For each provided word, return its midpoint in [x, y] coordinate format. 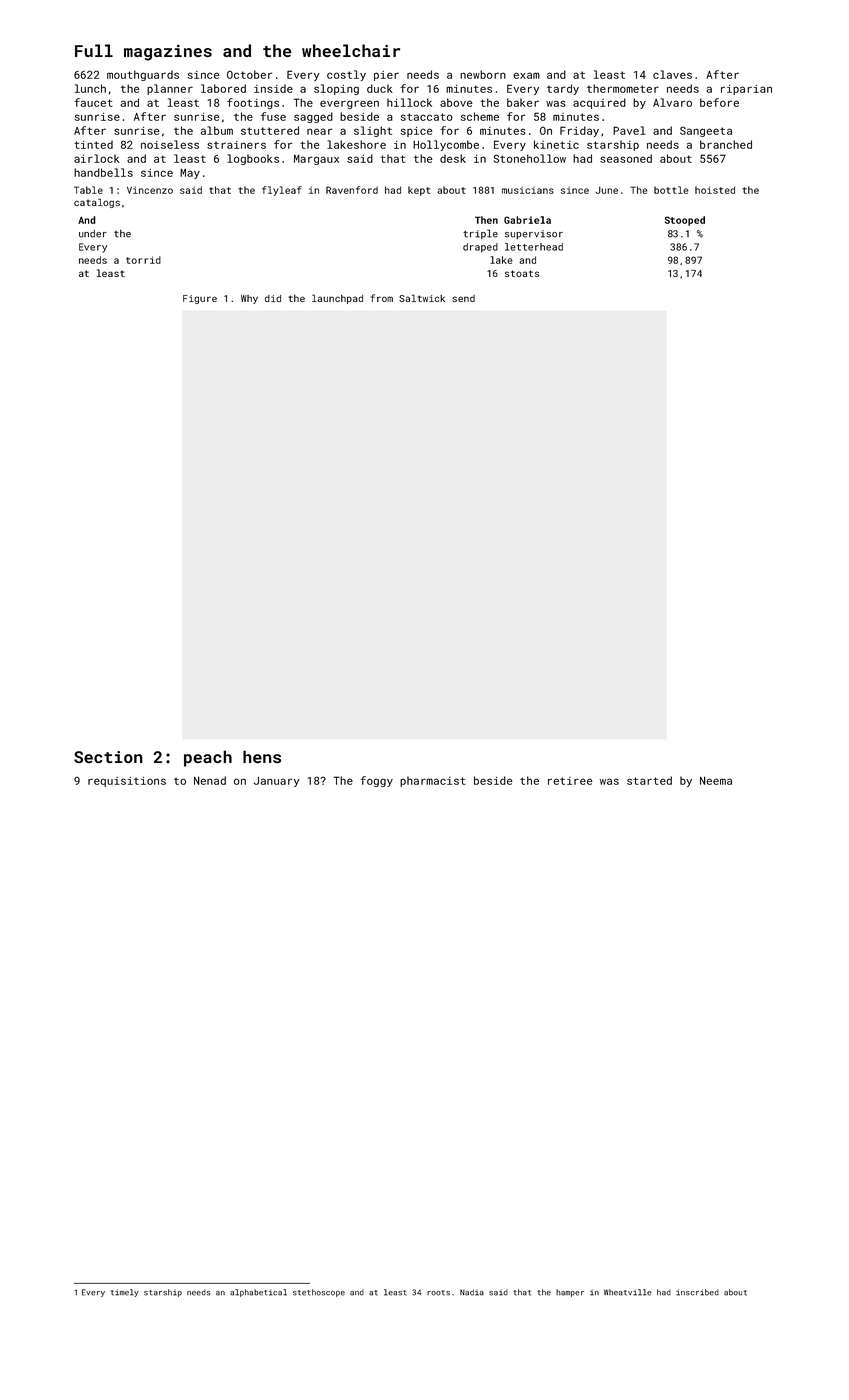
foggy [376, 781]
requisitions [127, 782]
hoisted [715, 190]
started [649, 780]
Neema [716, 780]
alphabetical [258, 1293]
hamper [570, 1293]
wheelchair [351, 50]
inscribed [697, 1292]
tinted [93, 144]
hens [262, 756]
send [463, 298]
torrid [143, 260]
